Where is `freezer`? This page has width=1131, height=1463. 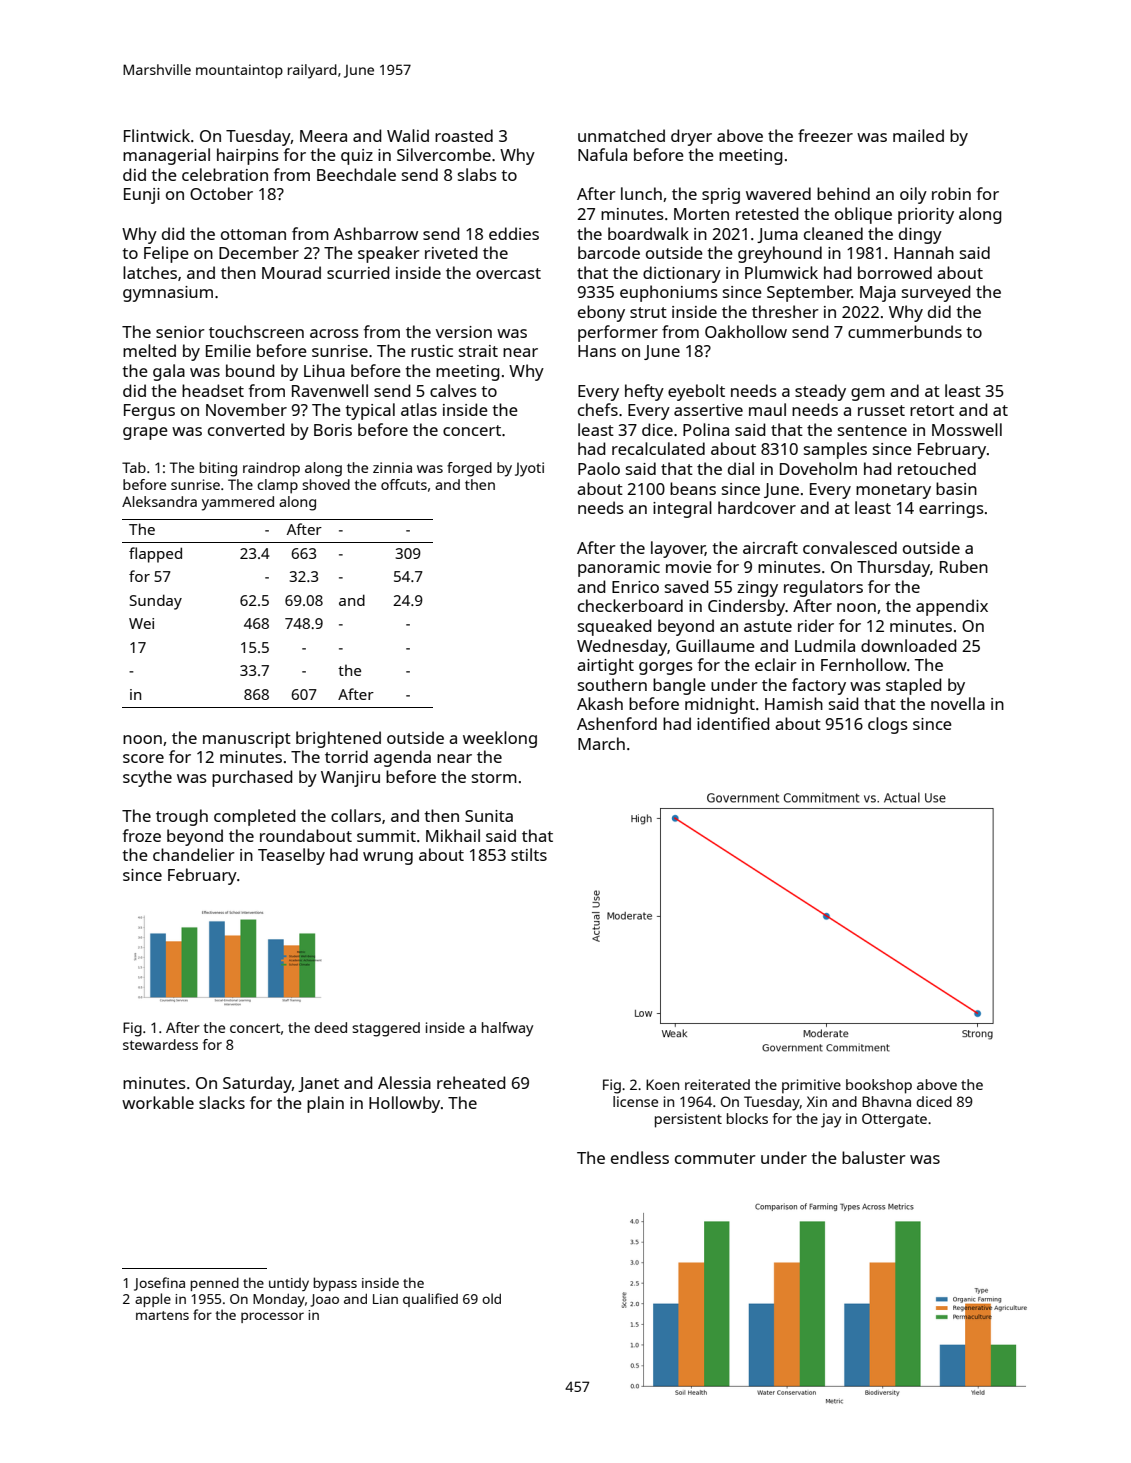 freezer is located at coordinates (825, 135).
